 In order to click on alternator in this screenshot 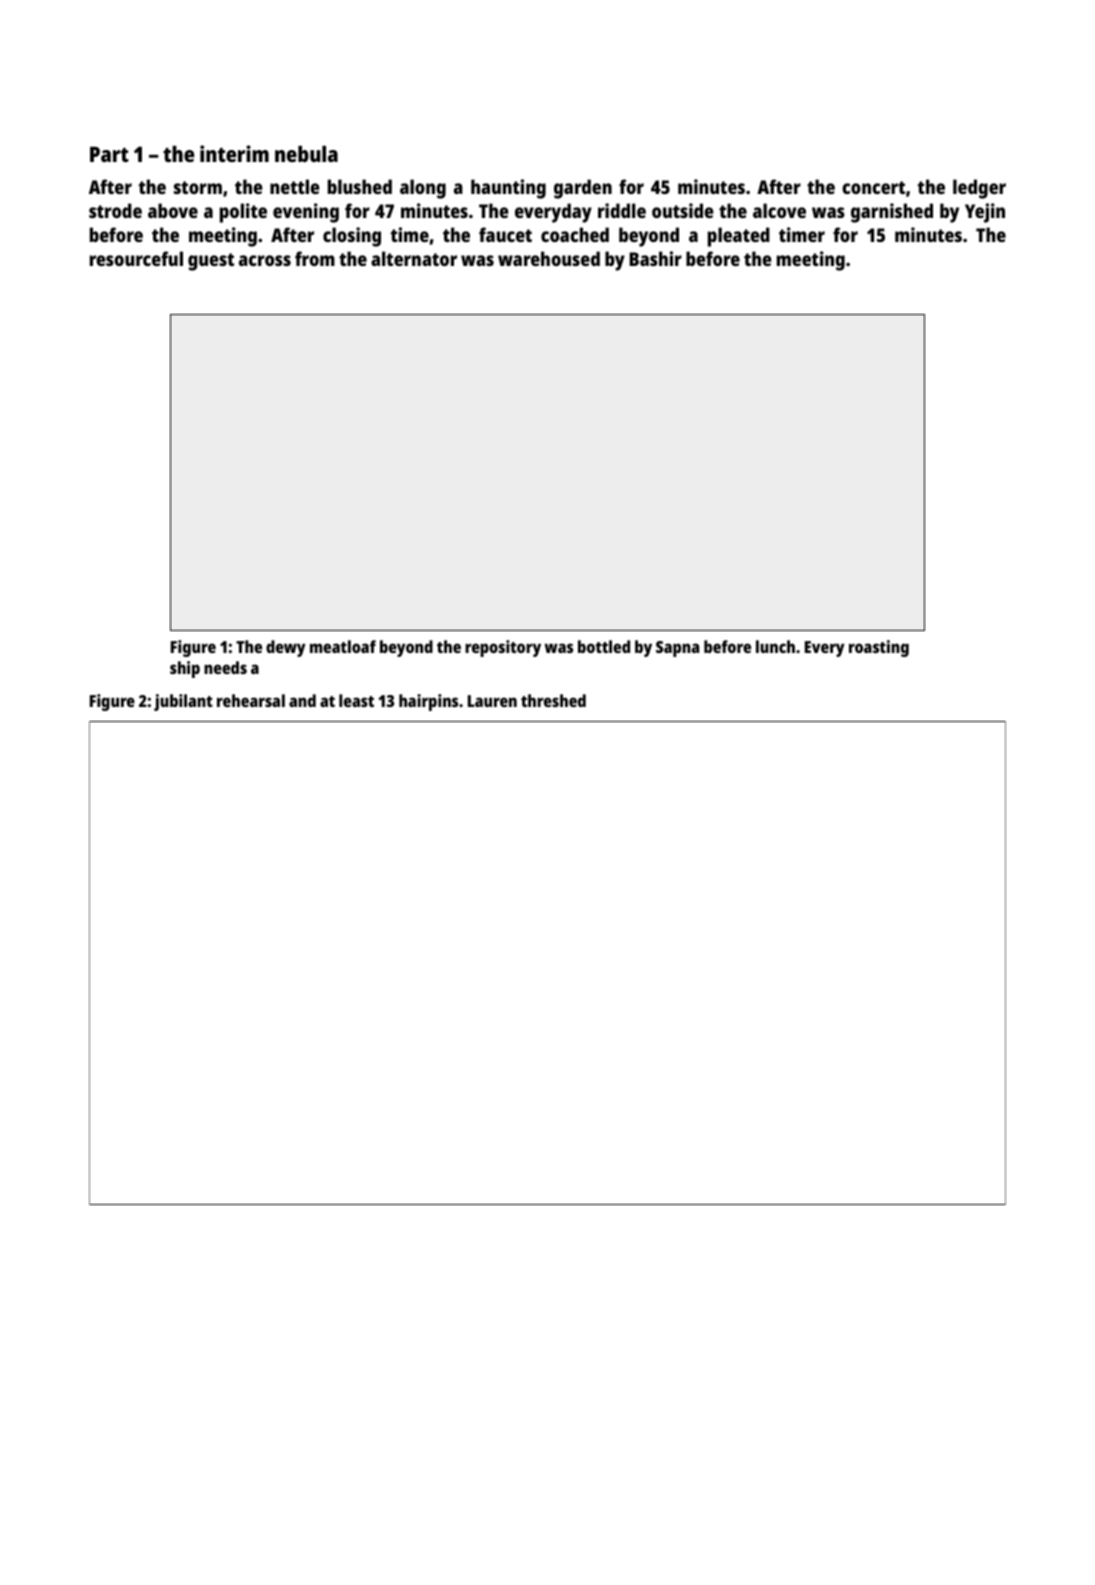, I will do `click(414, 258)`.
